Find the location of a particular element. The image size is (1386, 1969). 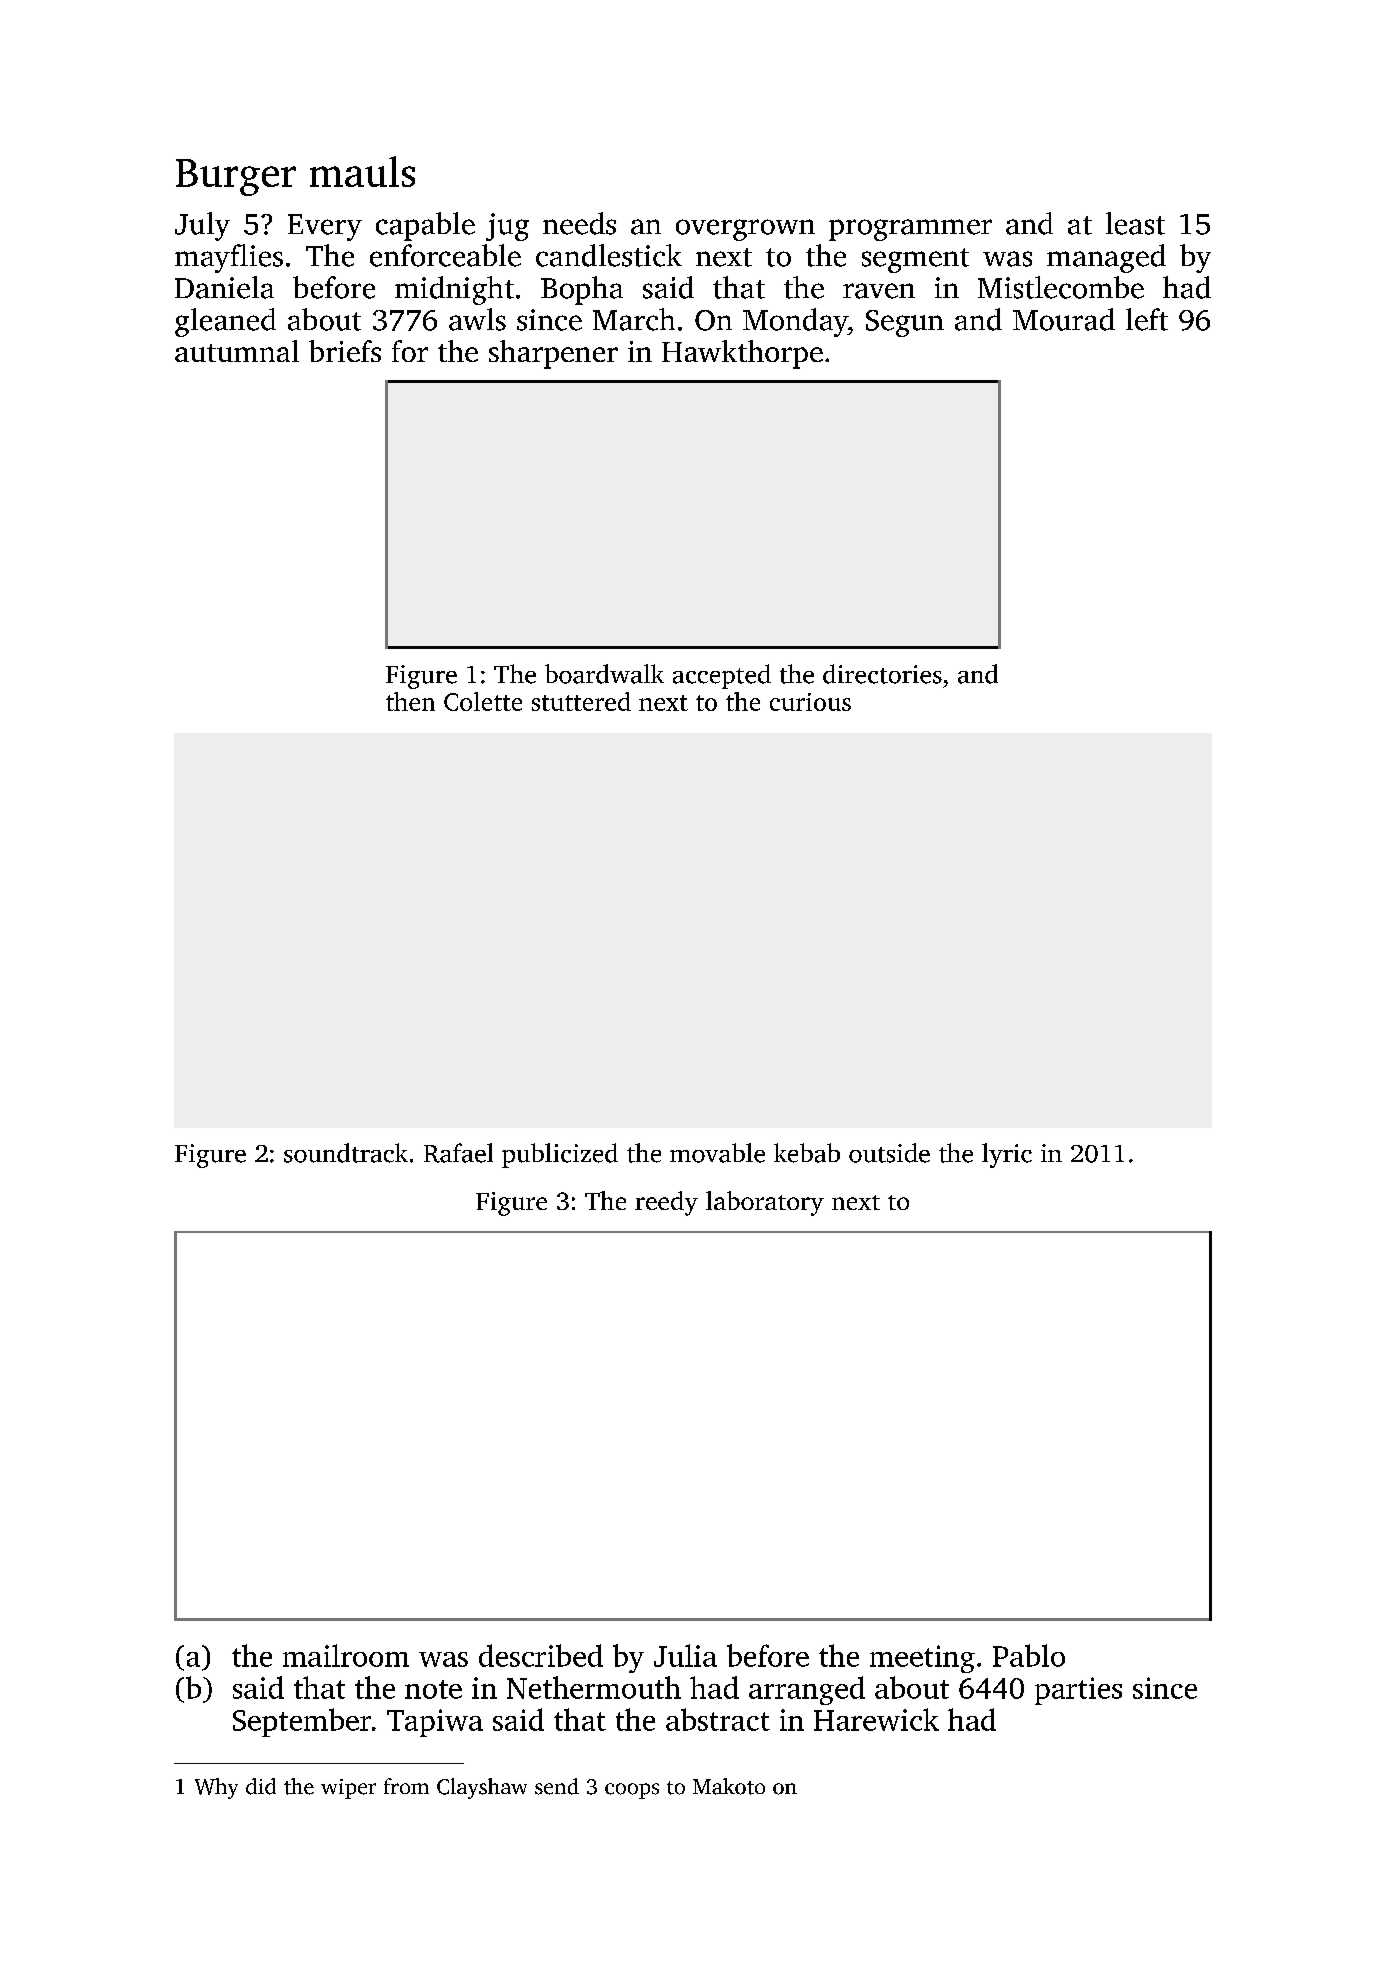

needs is located at coordinates (579, 223).
